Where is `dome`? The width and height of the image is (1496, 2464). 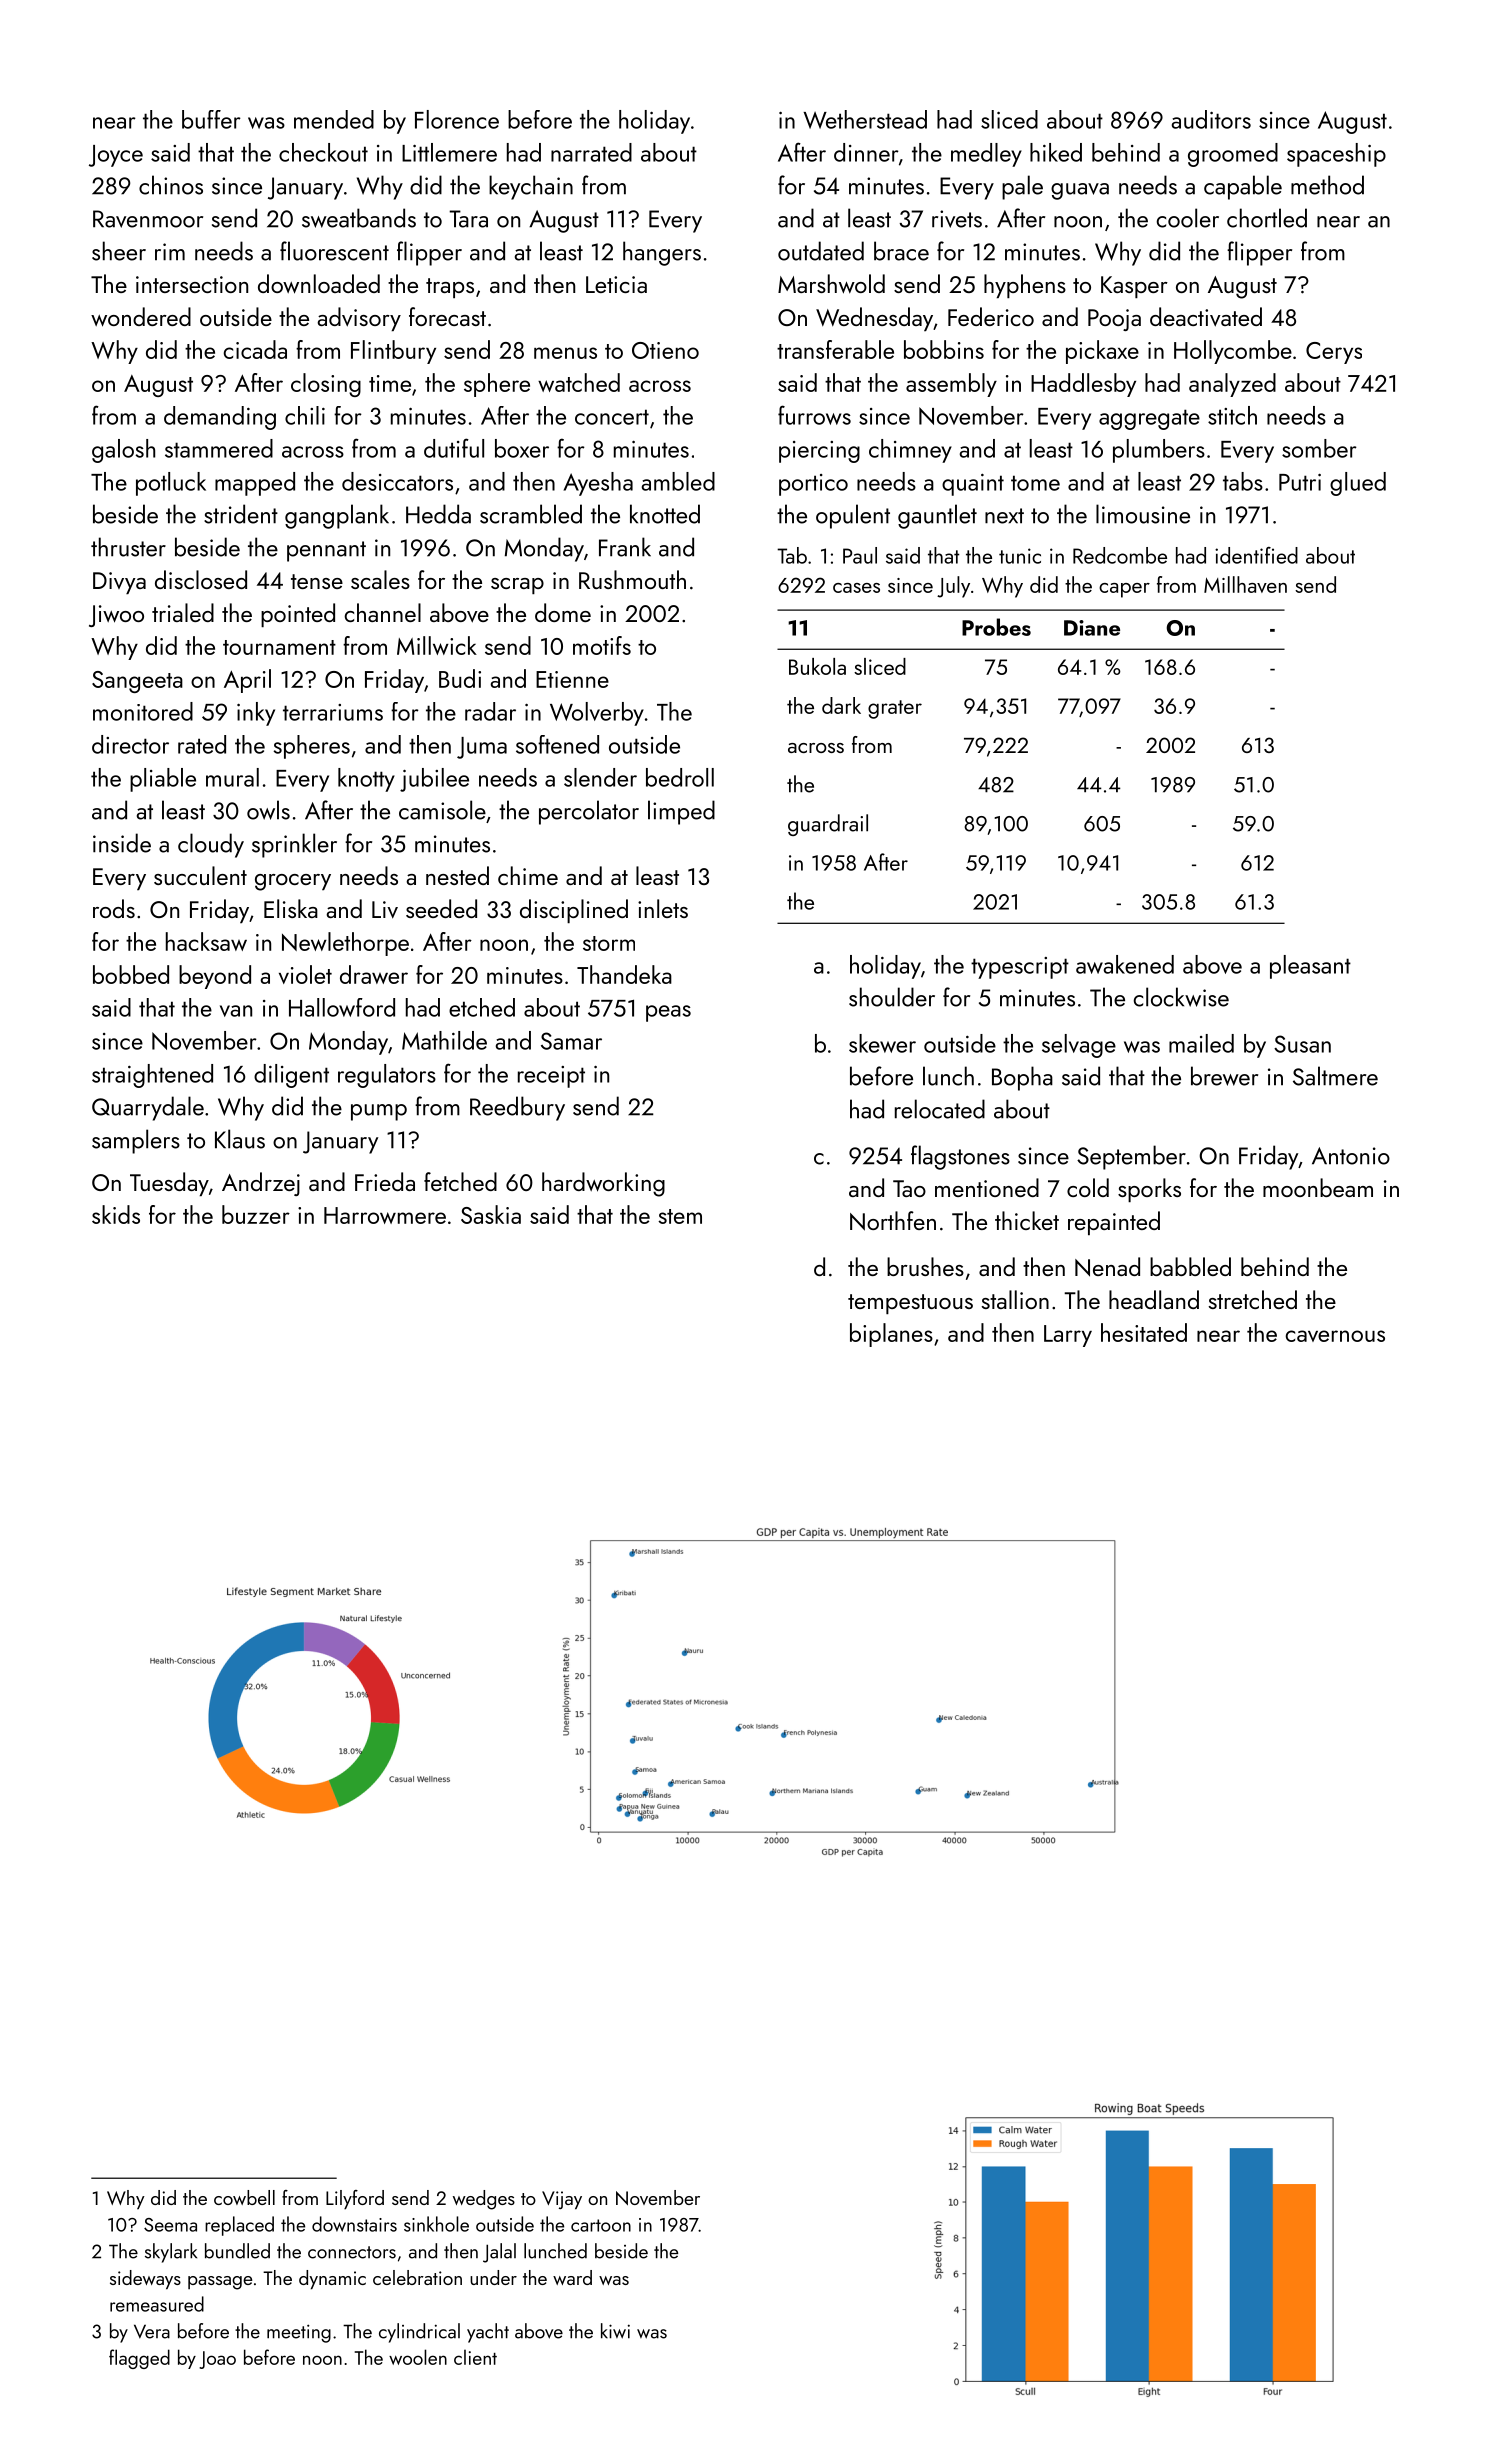
dome is located at coordinates (563, 612).
